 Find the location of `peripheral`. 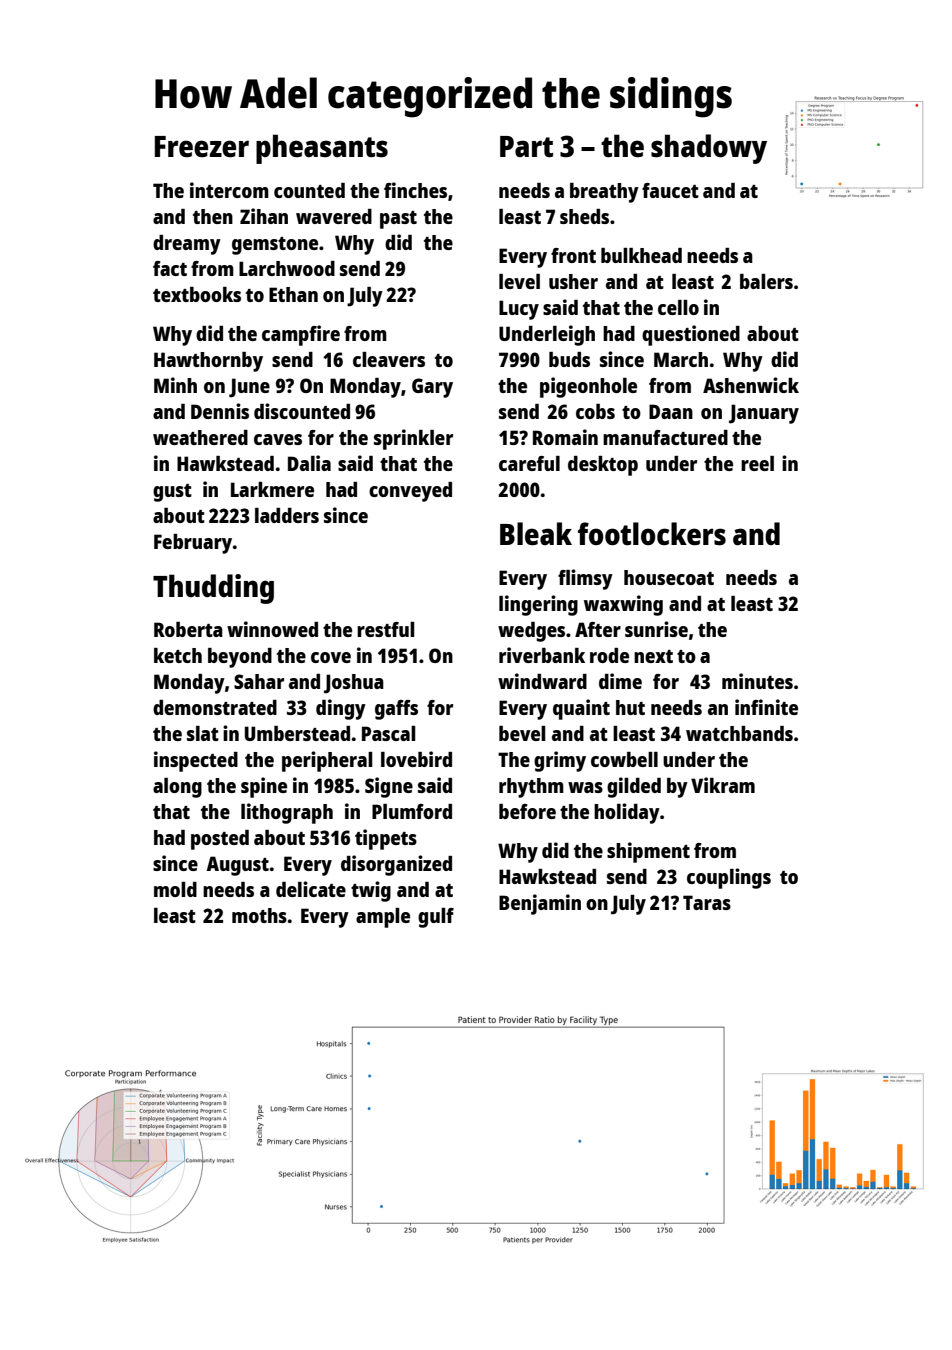

peripheral is located at coordinates (327, 761).
